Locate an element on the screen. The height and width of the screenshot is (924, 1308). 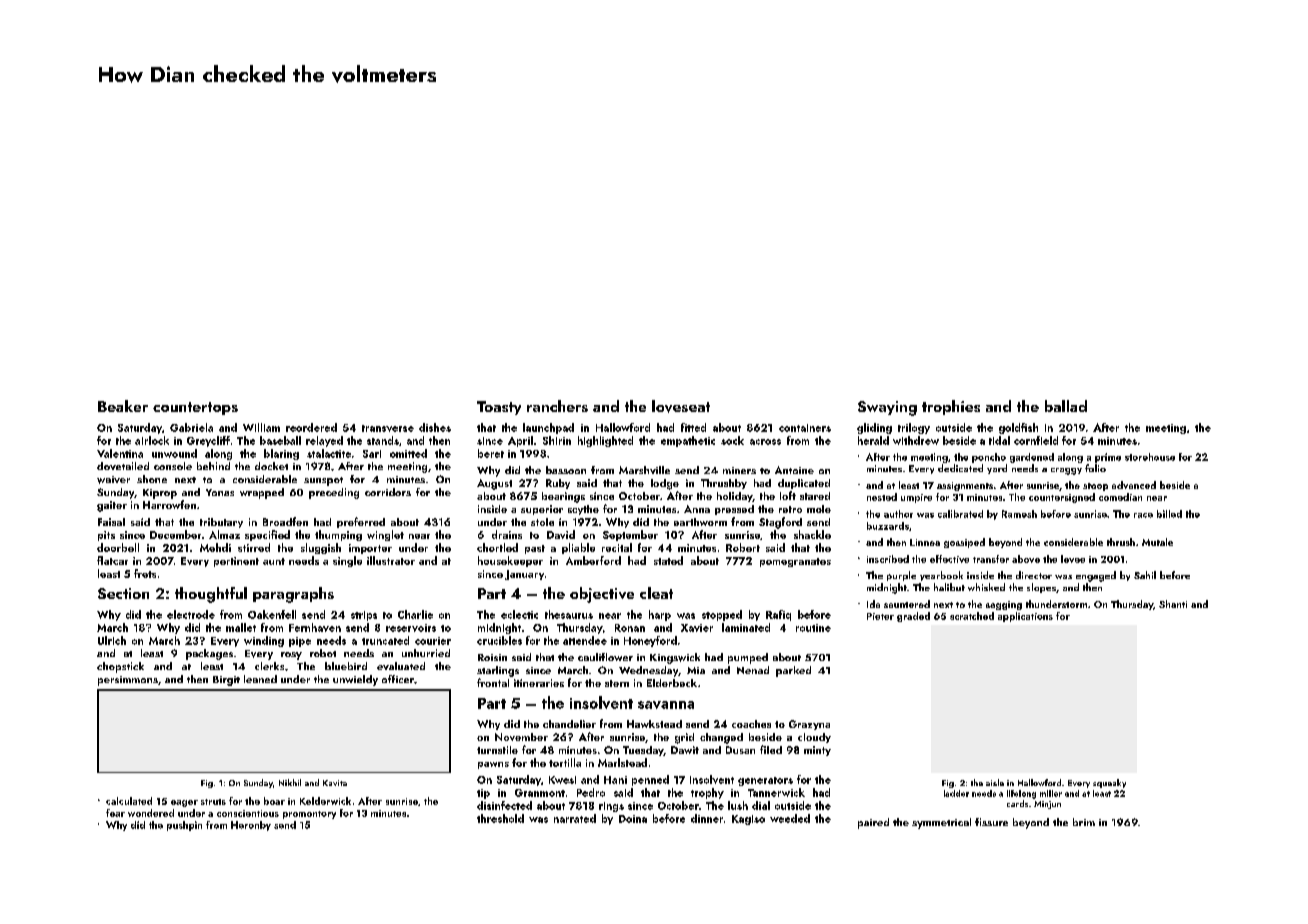
preceding is located at coordinates (334, 493).
